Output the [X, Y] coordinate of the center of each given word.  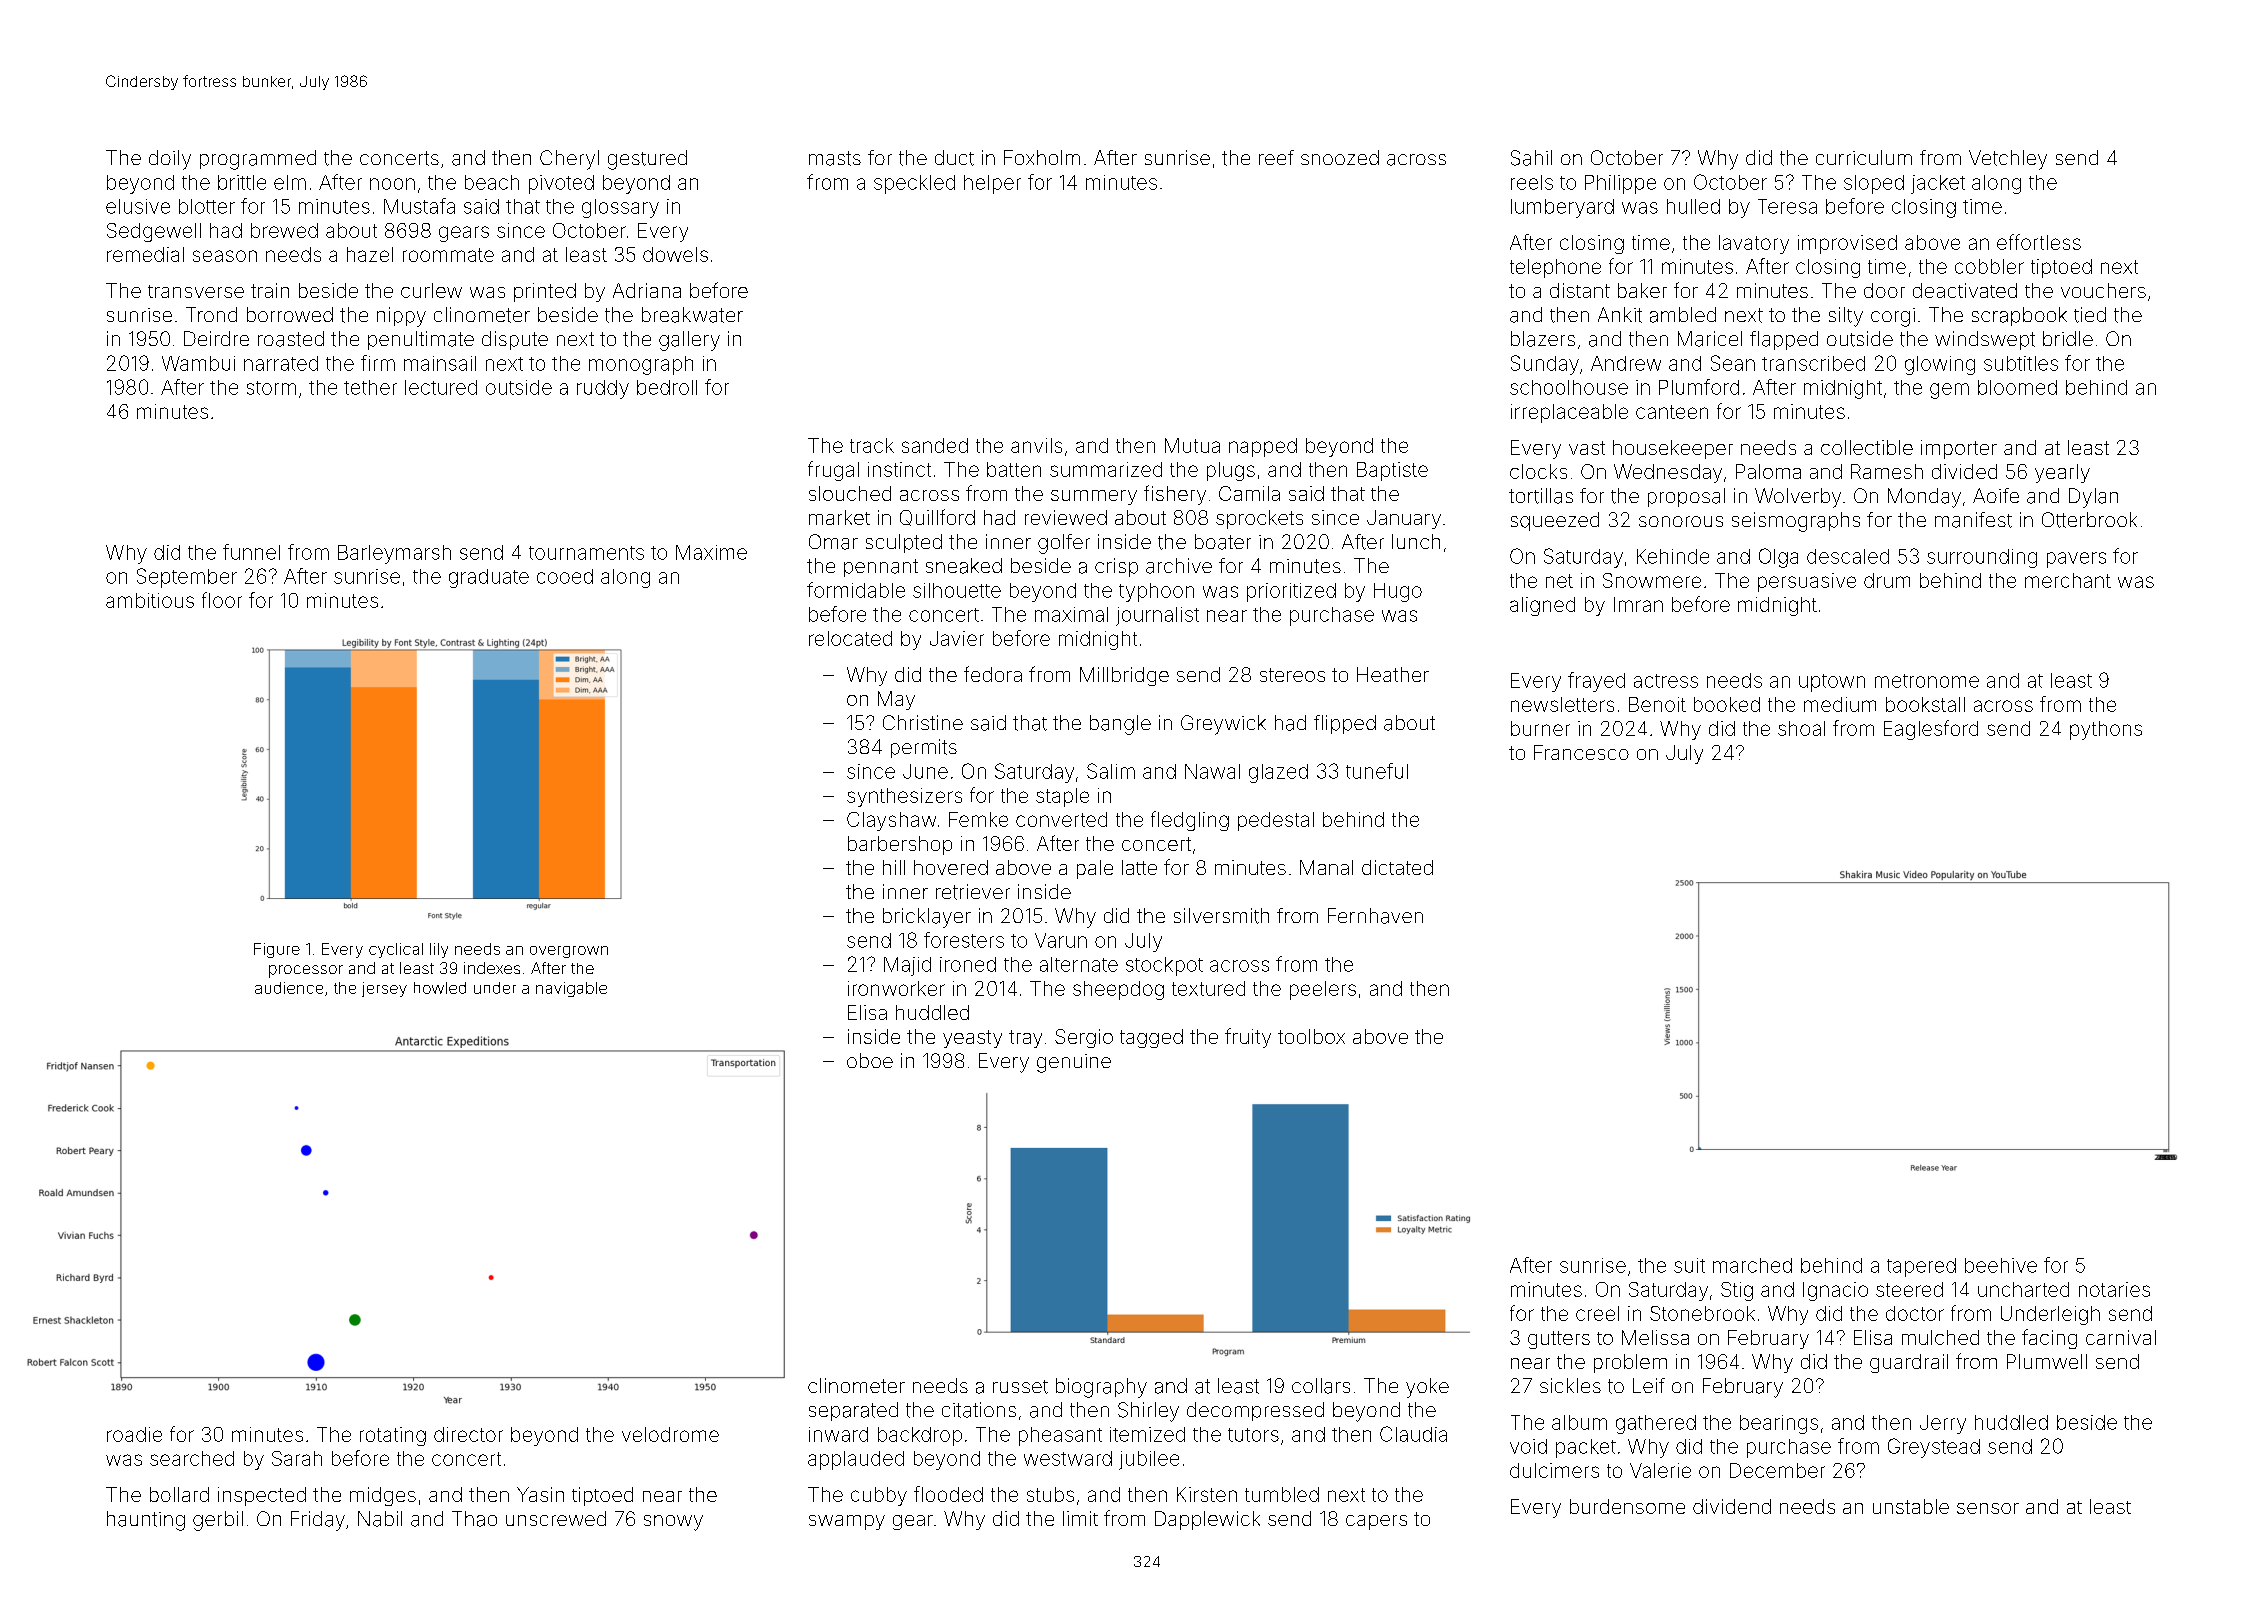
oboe [870, 1060]
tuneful [1377, 771]
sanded [935, 445]
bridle [2068, 338]
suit [1689, 1265]
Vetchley [2008, 160]
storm [271, 388]
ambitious [150, 600]
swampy [847, 1522]
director [468, 1434]
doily [170, 160]
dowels [675, 254]
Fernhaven [1375, 916]
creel [1597, 1313]
